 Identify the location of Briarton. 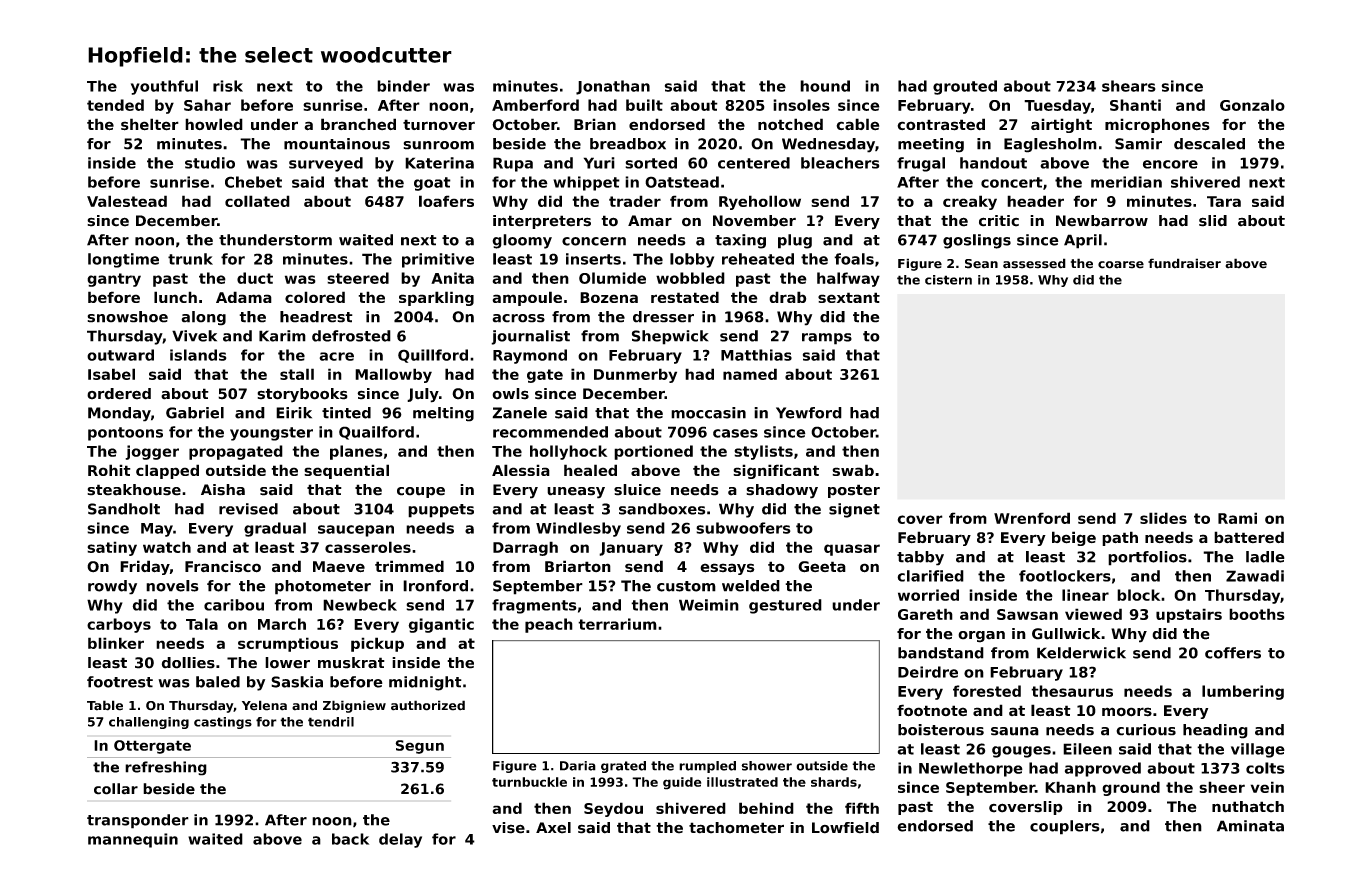
(578, 566).
